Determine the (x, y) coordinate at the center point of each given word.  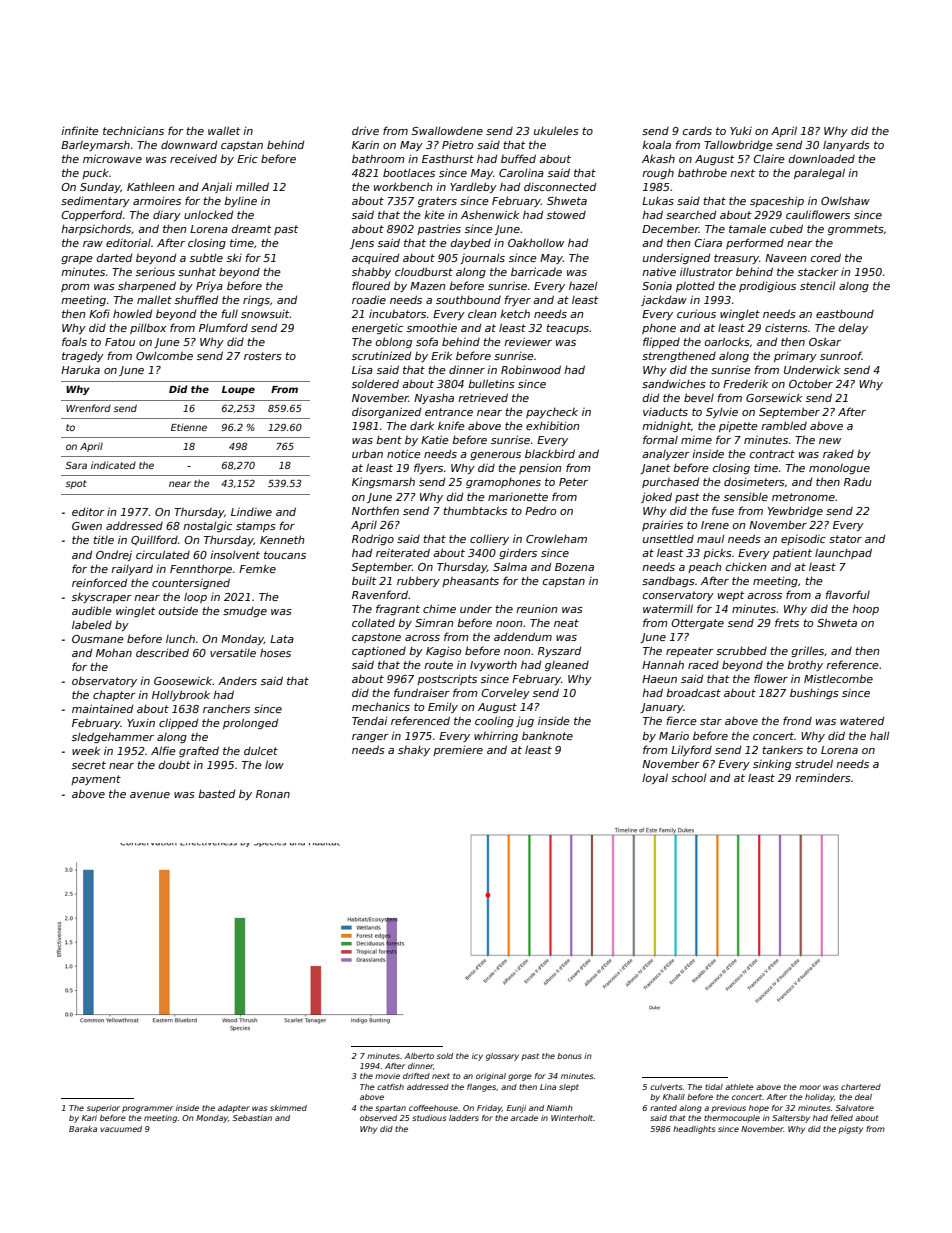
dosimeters (754, 481)
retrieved (483, 397)
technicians (133, 130)
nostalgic (207, 526)
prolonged (250, 723)
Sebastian (252, 1118)
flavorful (847, 594)
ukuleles (556, 130)
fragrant (398, 609)
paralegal (819, 173)
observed (378, 1118)
